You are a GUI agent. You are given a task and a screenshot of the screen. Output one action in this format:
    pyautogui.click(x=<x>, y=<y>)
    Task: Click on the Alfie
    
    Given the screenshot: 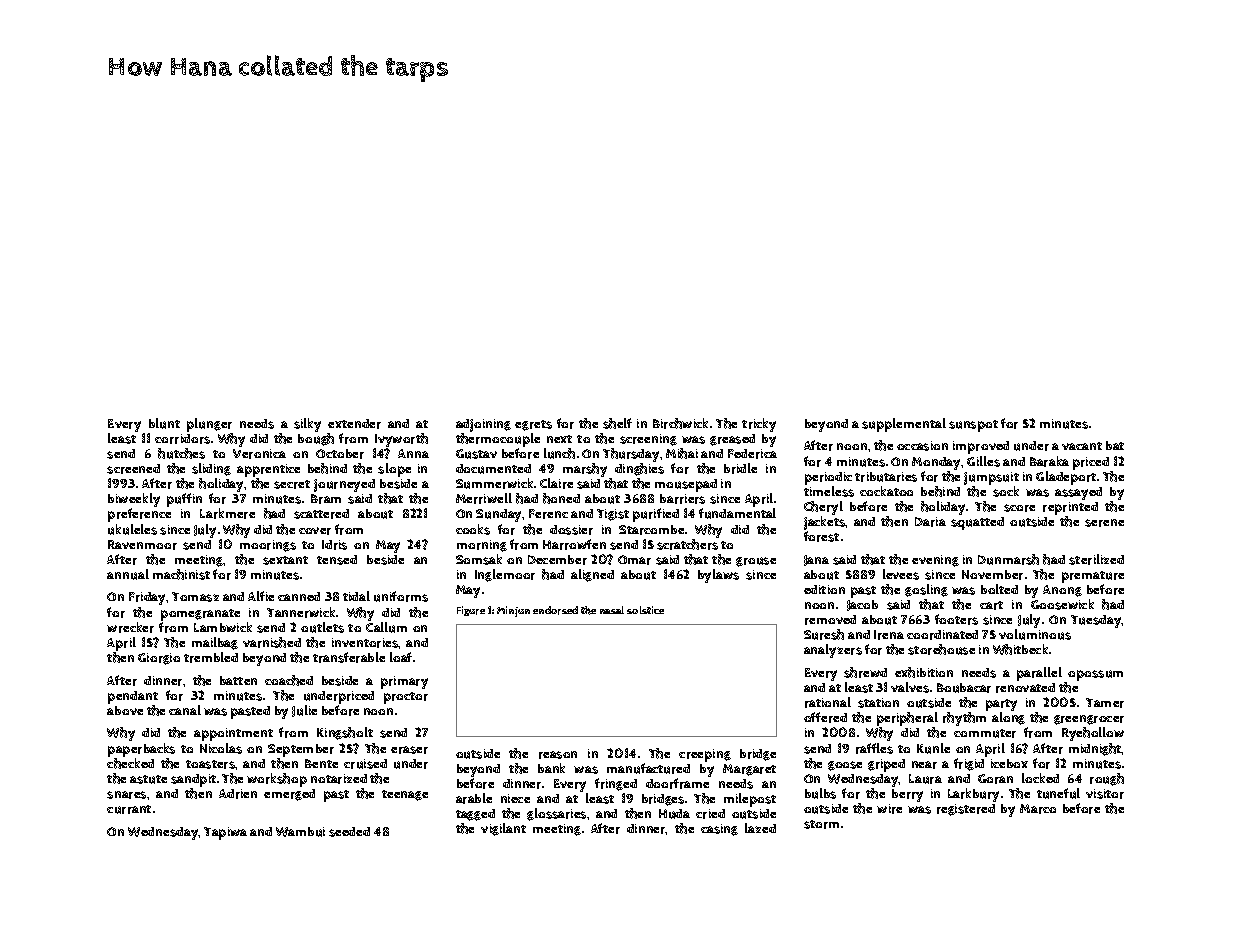 What is the action you would take?
    pyautogui.click(x=261, y=596)
